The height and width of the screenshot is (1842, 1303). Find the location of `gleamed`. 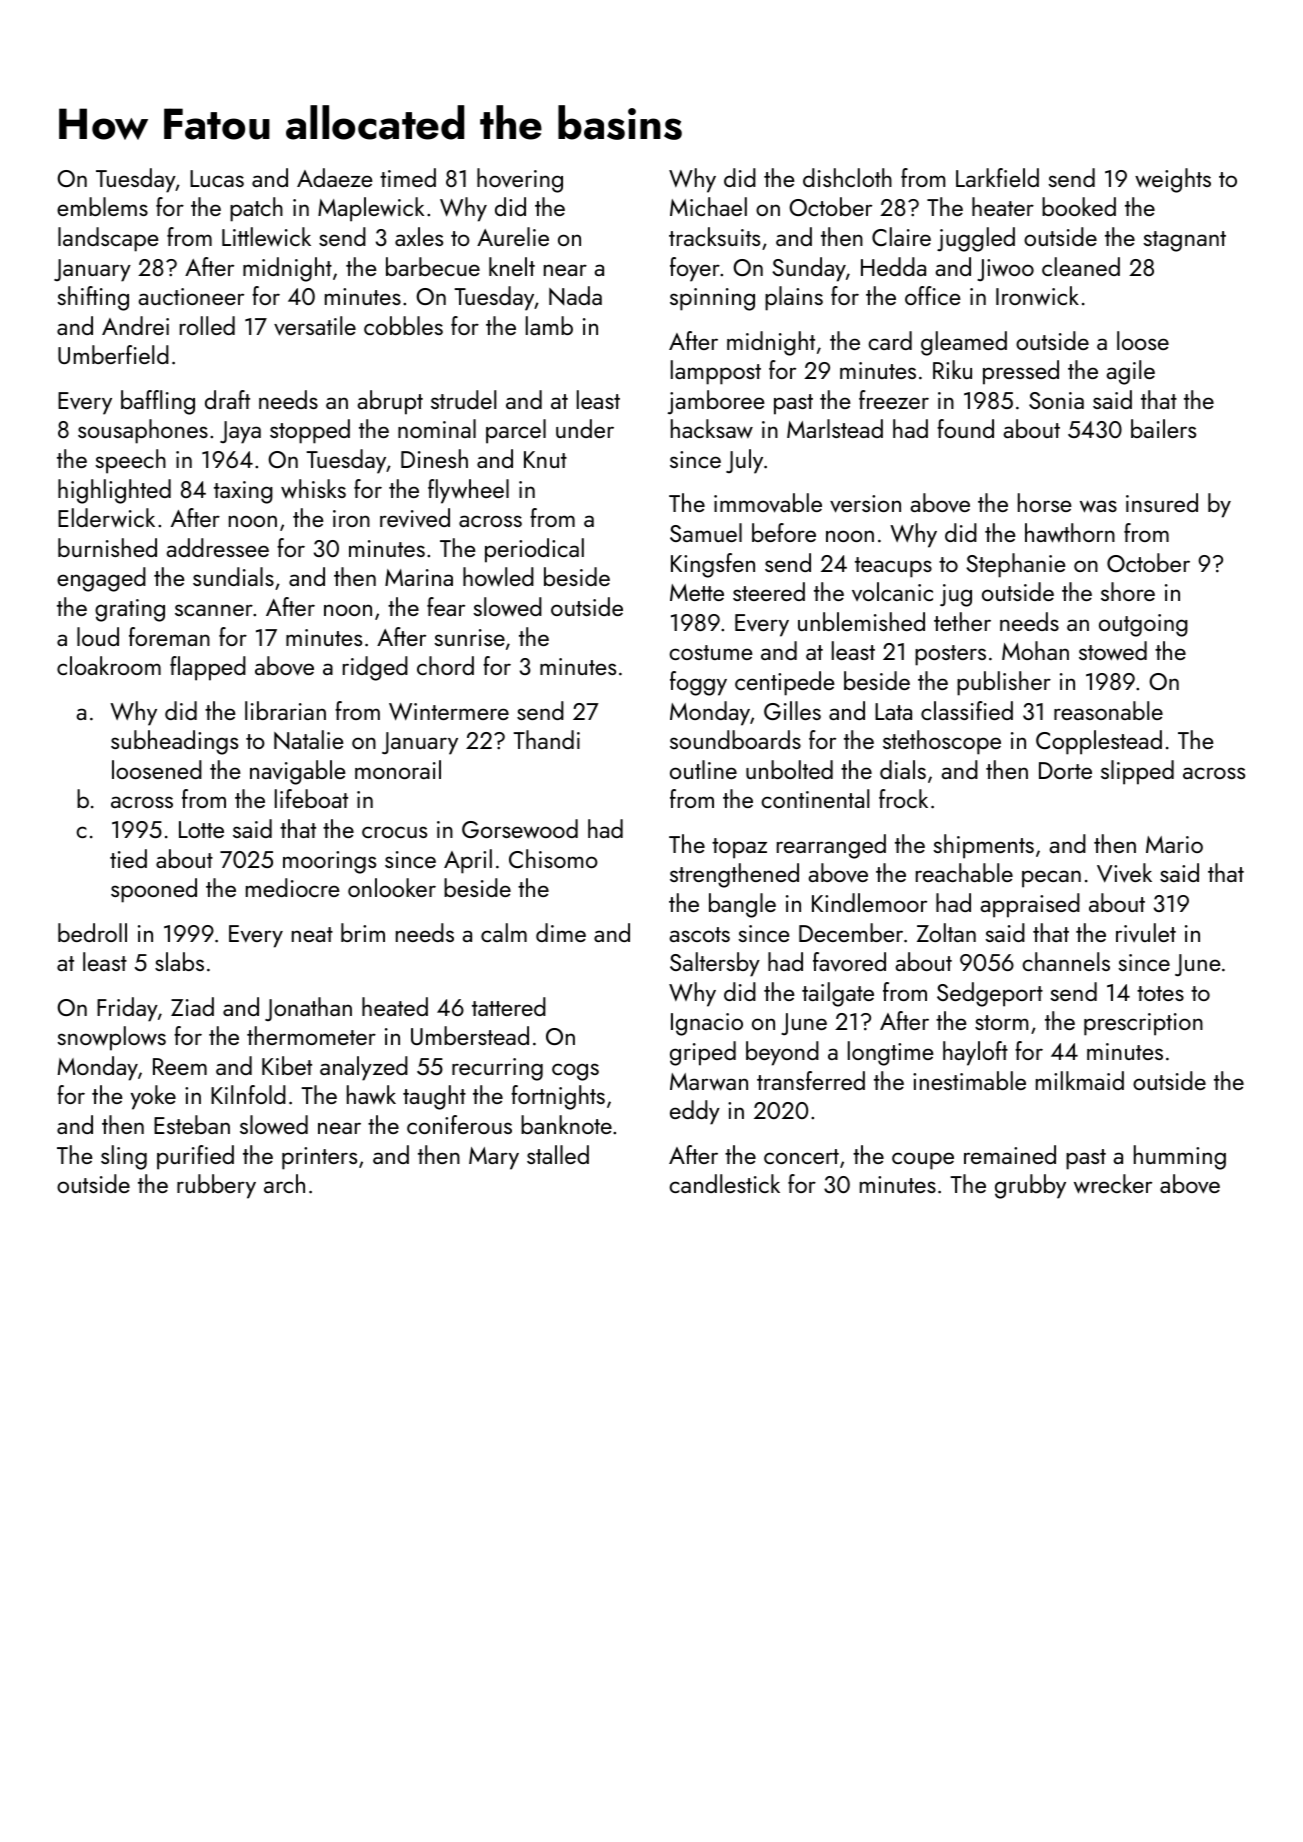

gleamed is located at coordinates (964, 343).
